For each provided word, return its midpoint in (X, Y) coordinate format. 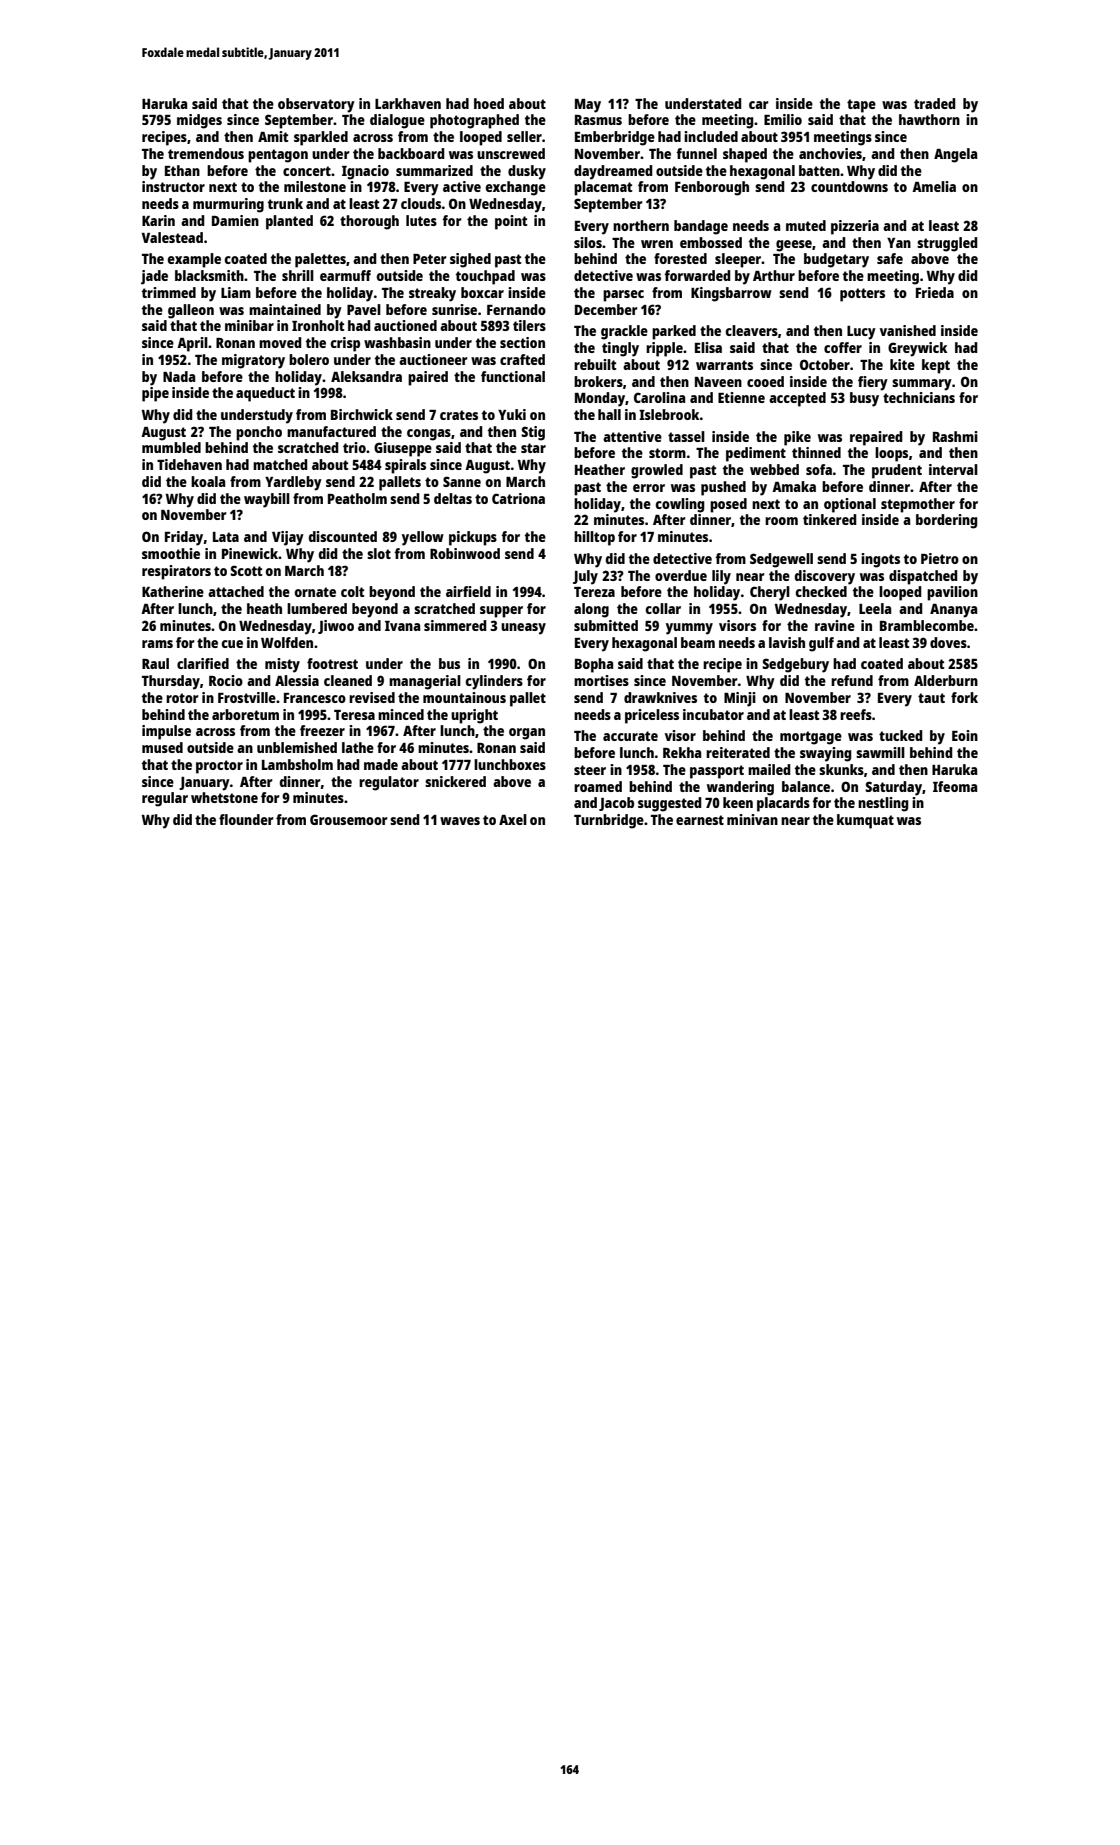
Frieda (935, 292)
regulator (389, 783)
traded (935, 103)
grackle (624, 332)
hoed (489, 103)
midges (199, 121)
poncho (259, 433)
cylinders (494, 682)
